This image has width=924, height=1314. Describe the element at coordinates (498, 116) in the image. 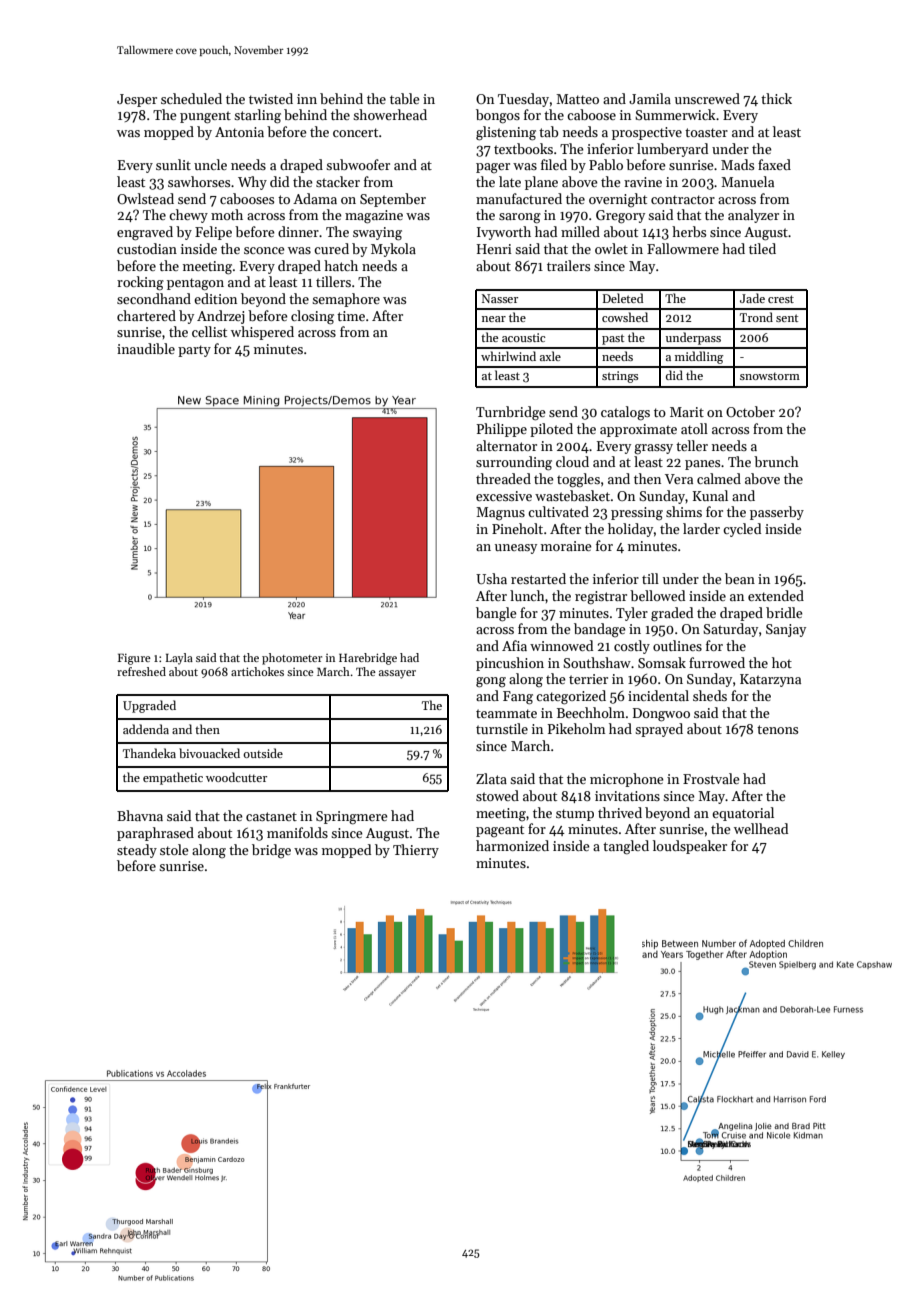

I see `bongos` at that location.
